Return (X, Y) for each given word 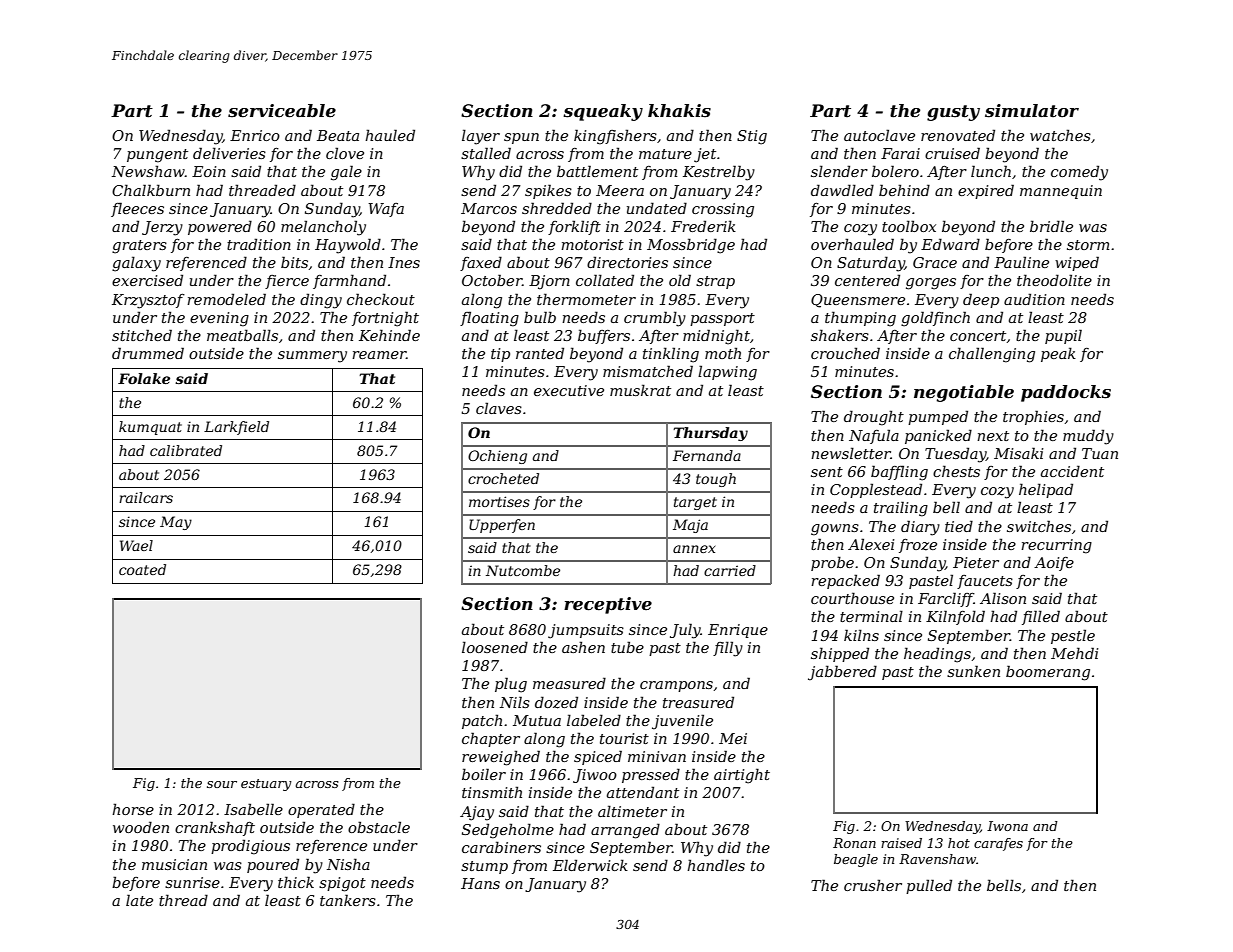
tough (716, 480)
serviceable (282, 111)
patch (482, 721)
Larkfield (236, 428)
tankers (348, 900)
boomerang (1048, 673)
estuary (266, 785)
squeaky (603, 112)
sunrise (192, 882)
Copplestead (876, 490)
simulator (1032, 111)
